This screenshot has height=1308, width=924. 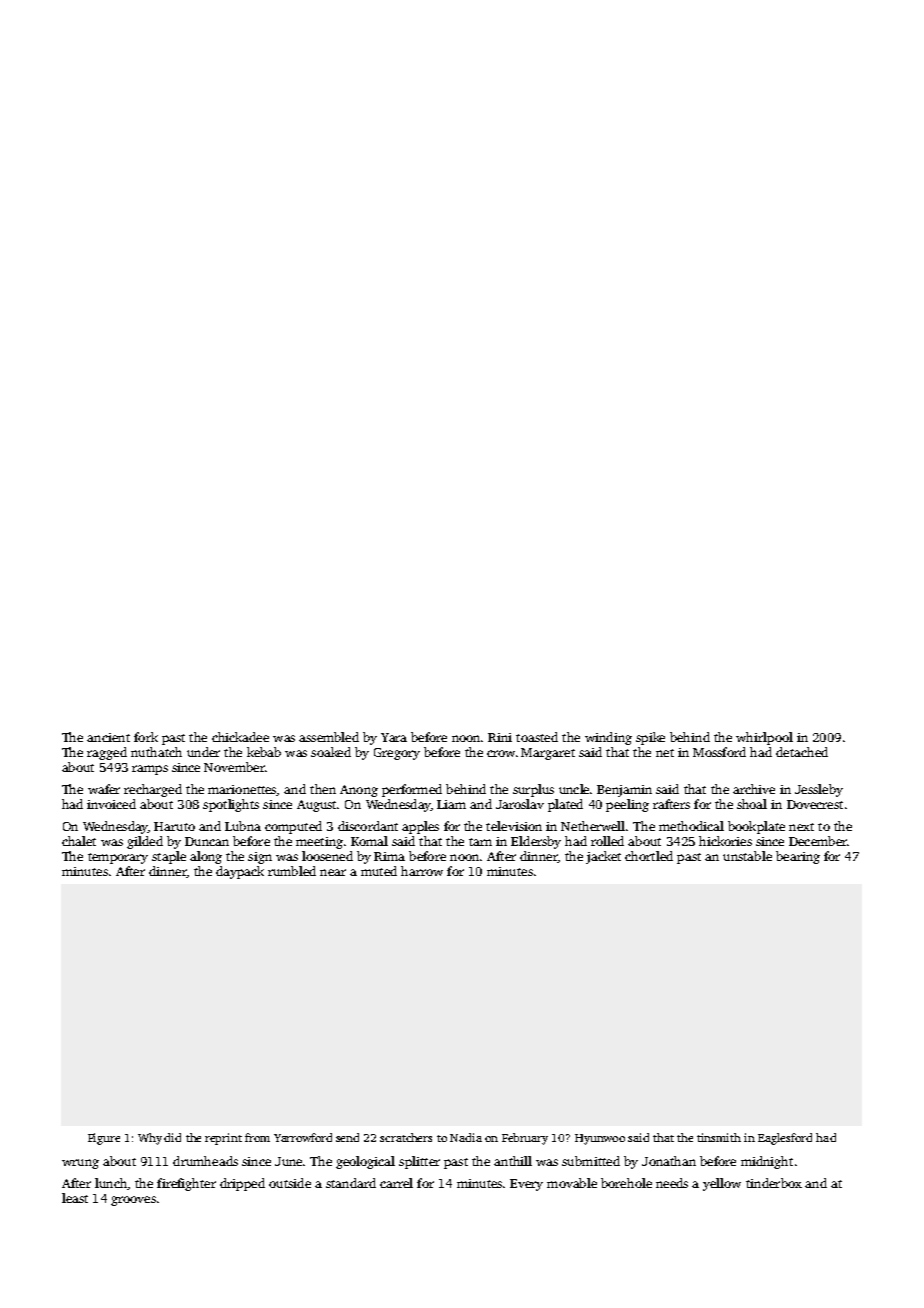 I want to click on Hyunwoo, so click(x=600, y=1139).
